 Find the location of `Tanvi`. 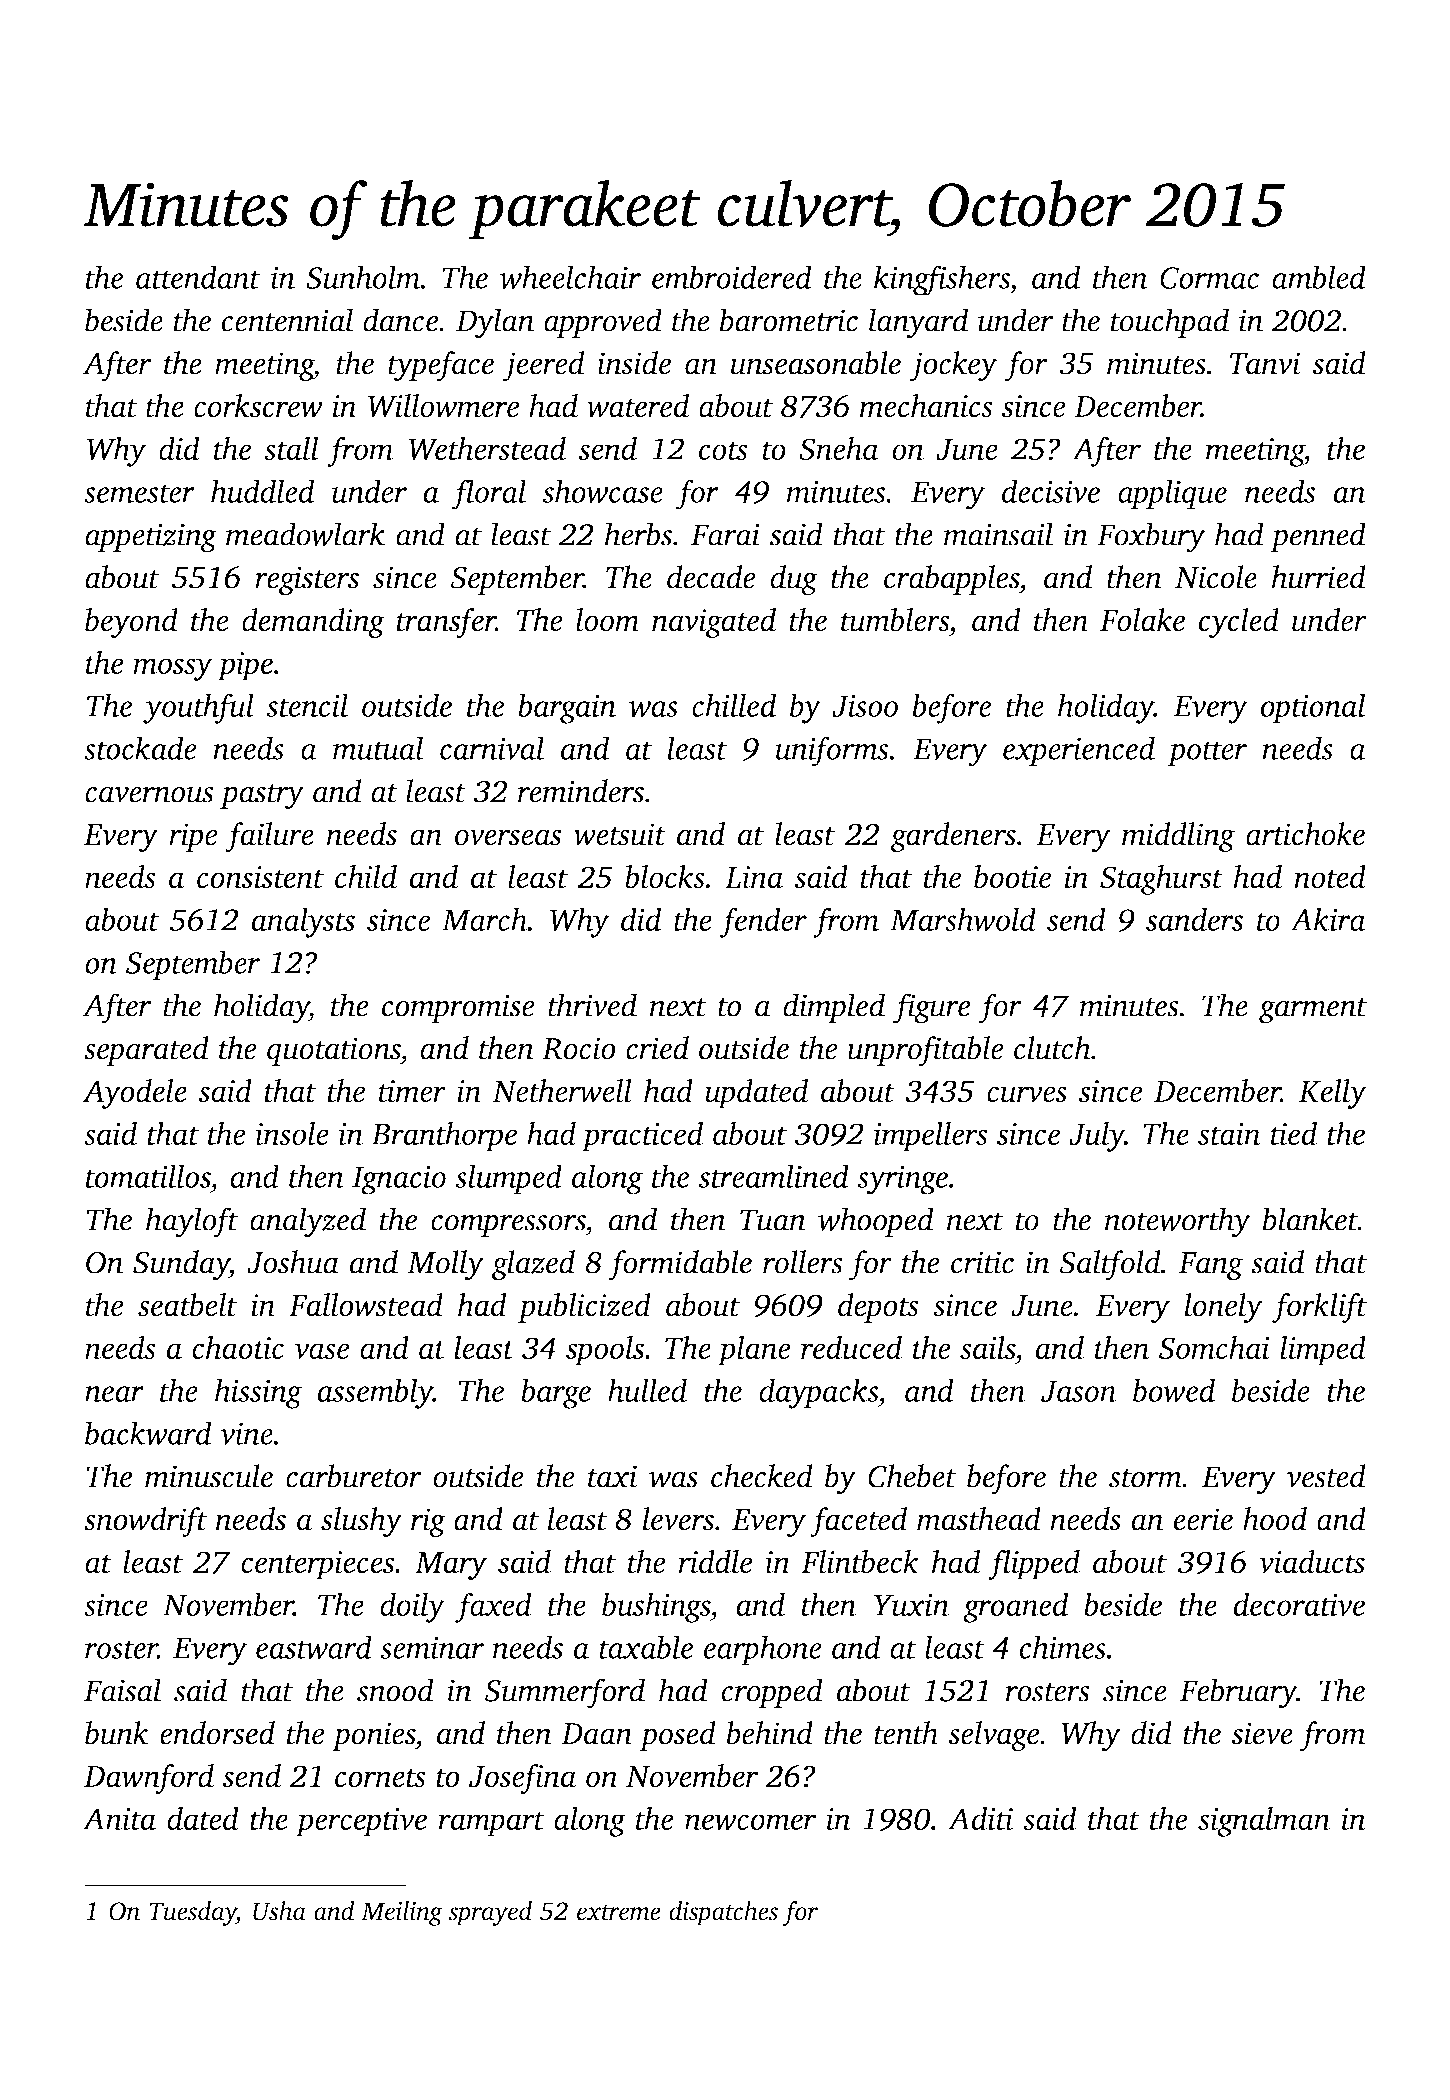

Tanvi is located at coordinates (1265, 363).
